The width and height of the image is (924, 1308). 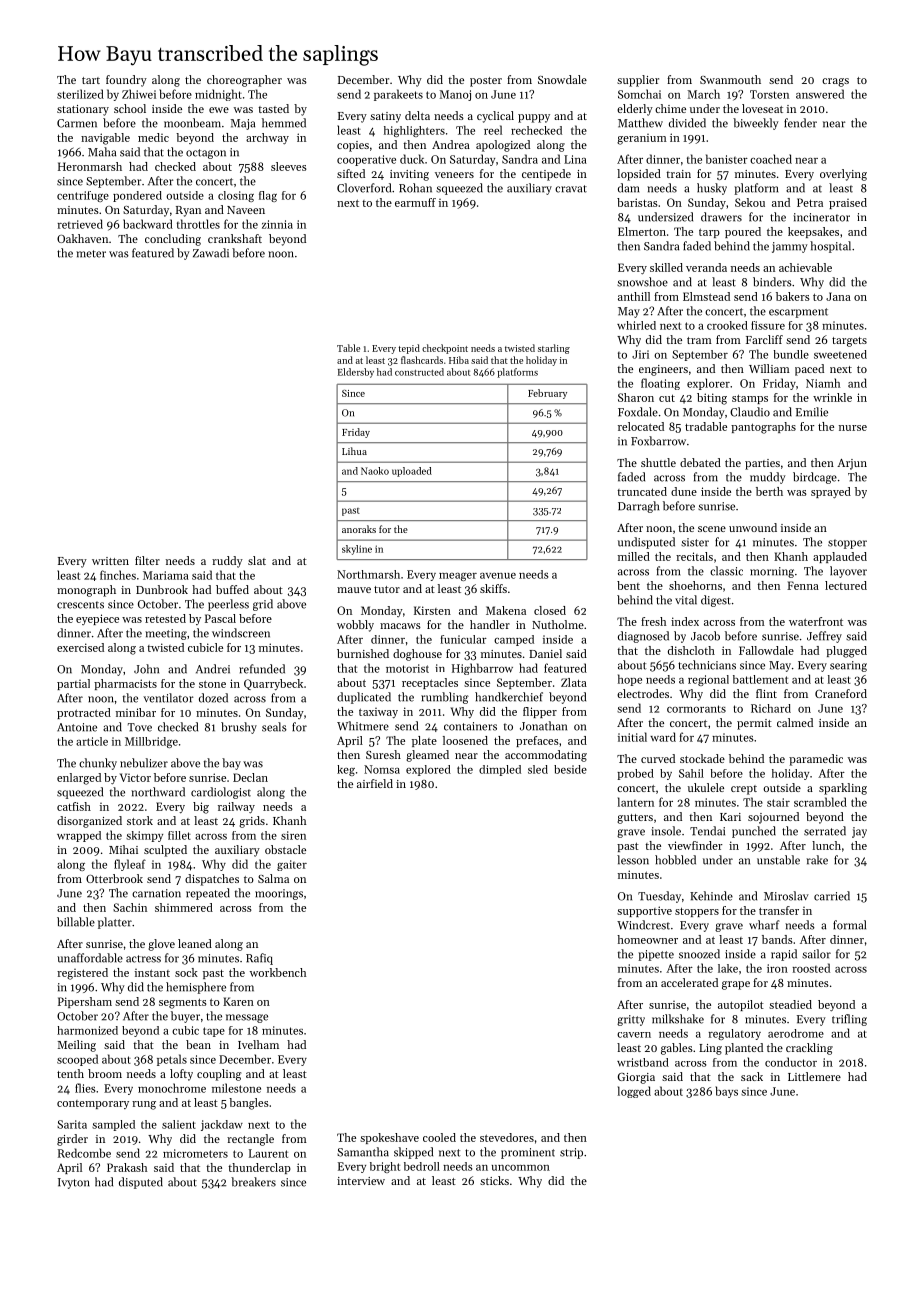 I want to click on catfish, so click(x=74, y=806).
